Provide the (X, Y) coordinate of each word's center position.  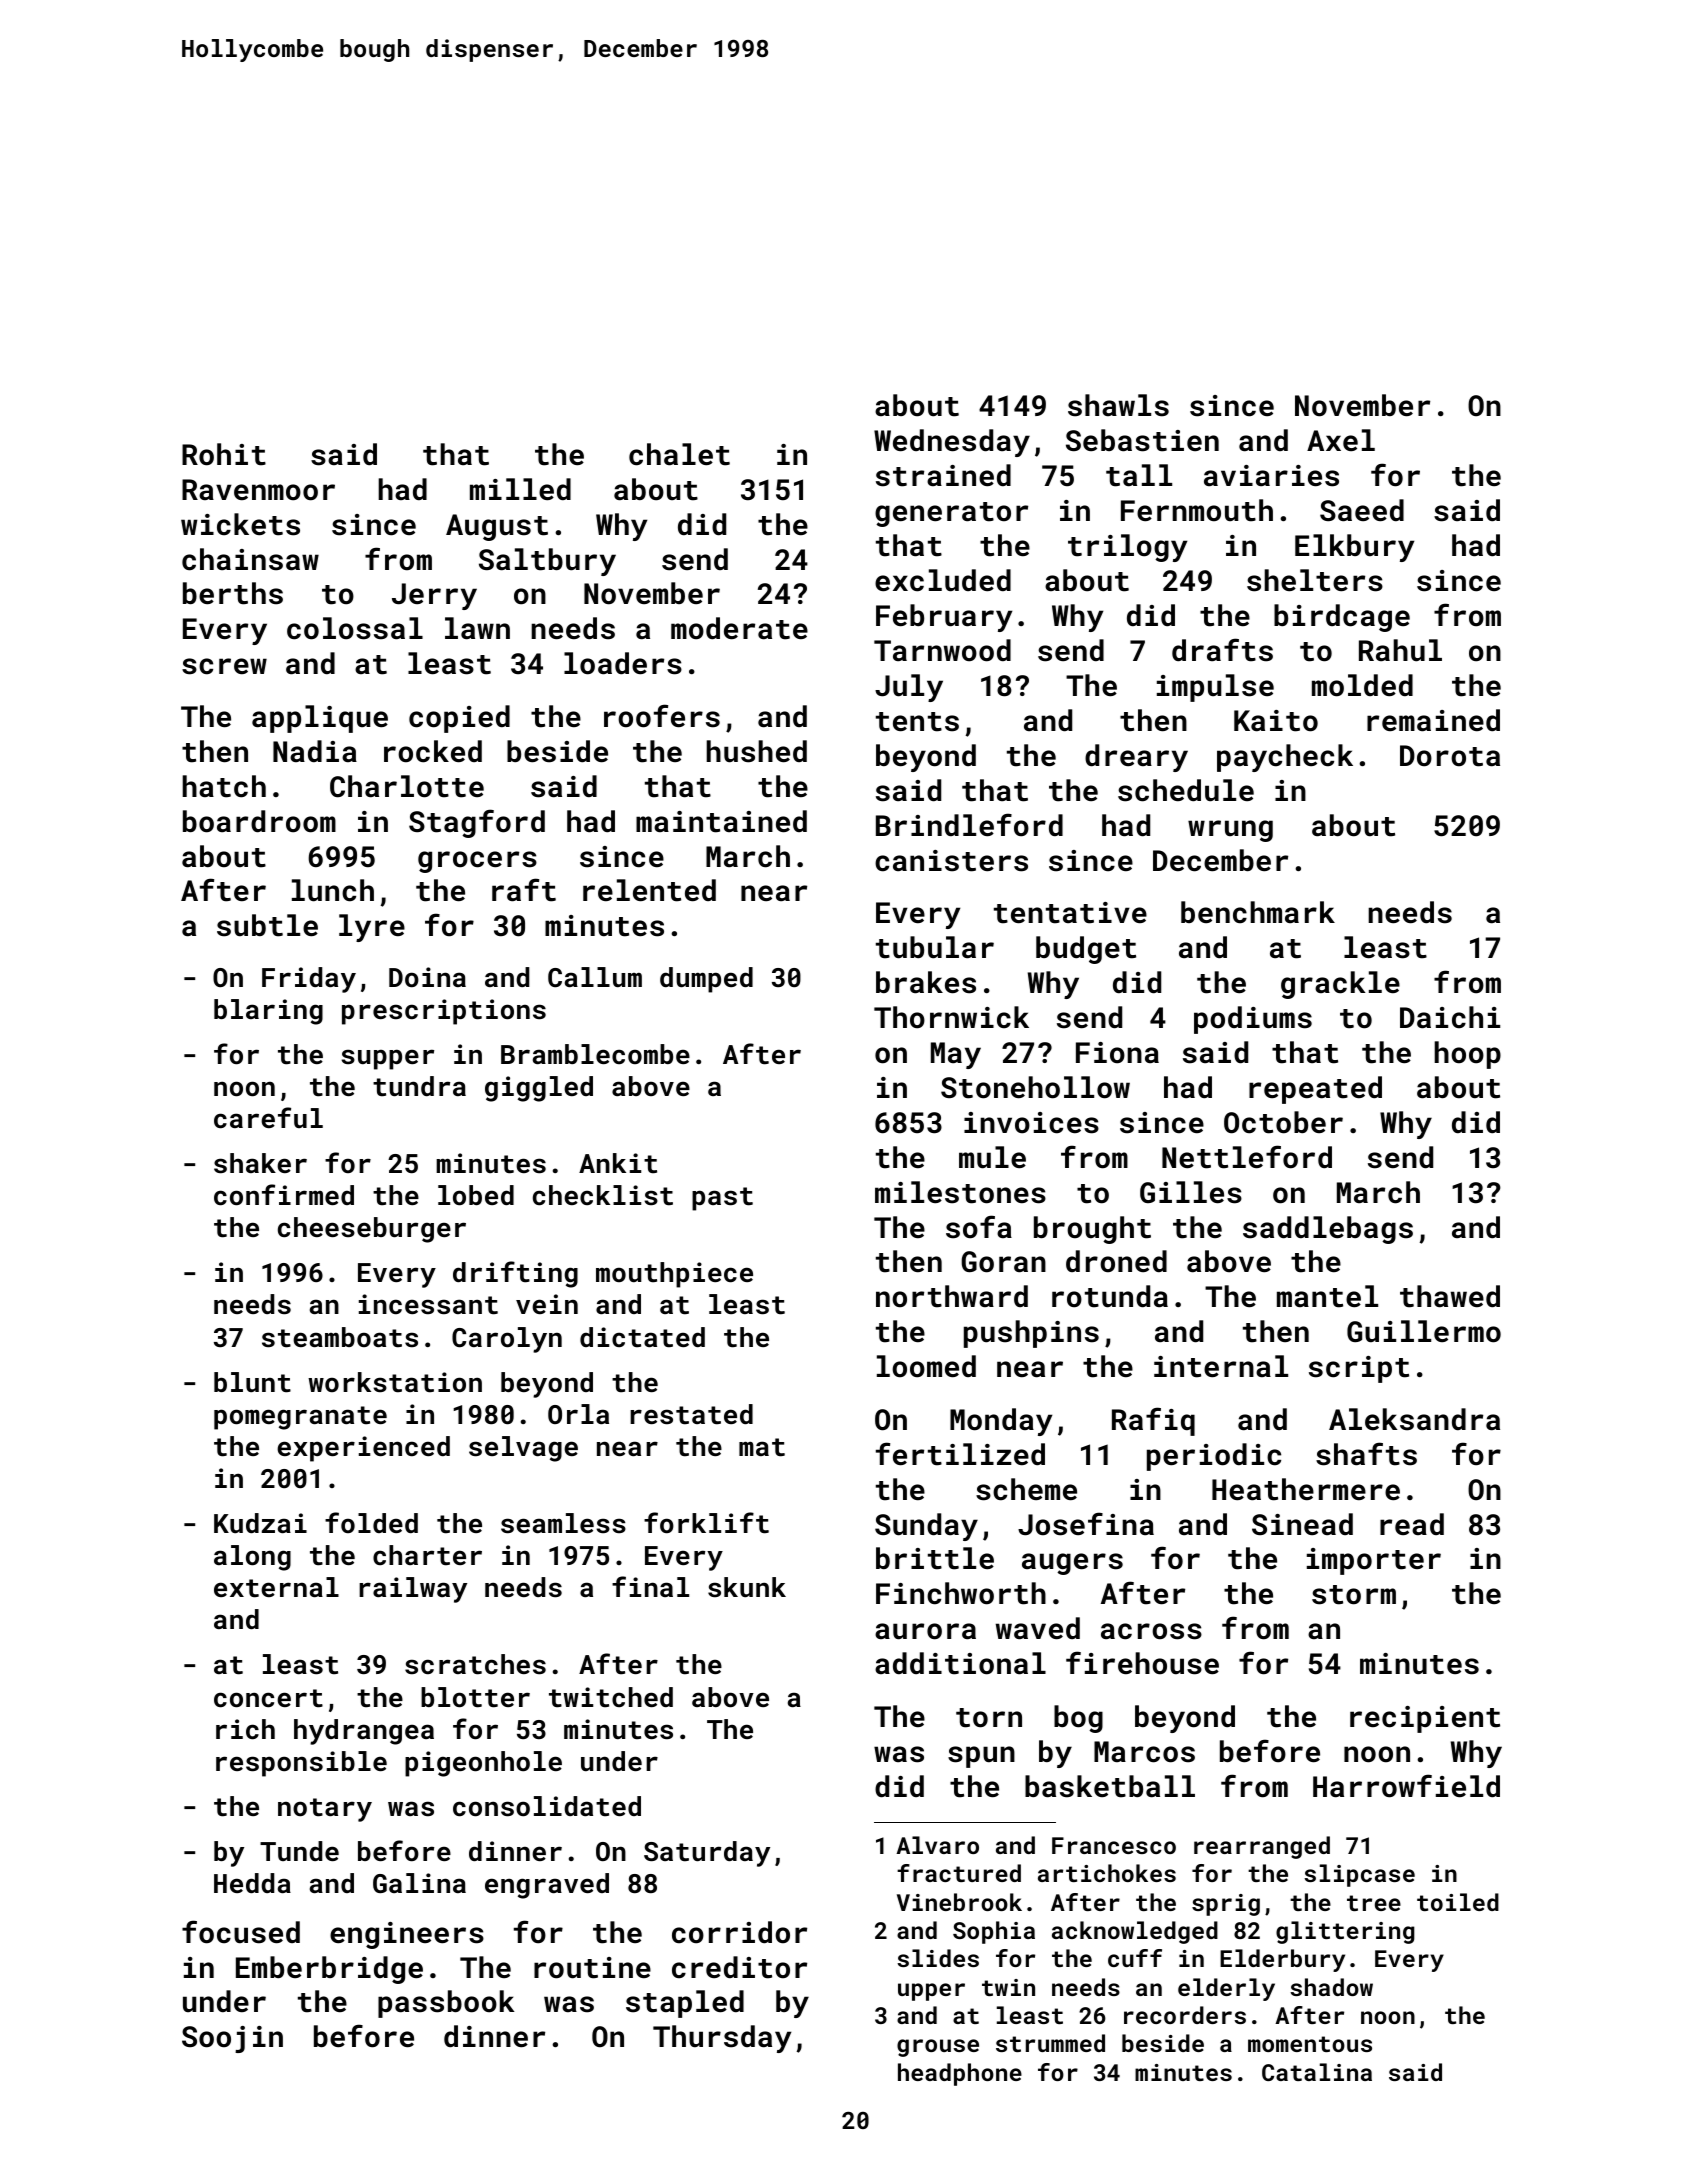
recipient (1425, 1719)
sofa (979, 1227)
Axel (1341, 440)
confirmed (284, 1195)
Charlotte (407, 786)
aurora (925, 1631)
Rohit (224, 454)
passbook (446, 2004)
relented (649, 890)
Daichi (1450, 1017)
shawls (1118, 405)
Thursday (722, 2039)
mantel (1327, 1296)
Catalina (1317, 2072)
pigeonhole (483, 1764)
